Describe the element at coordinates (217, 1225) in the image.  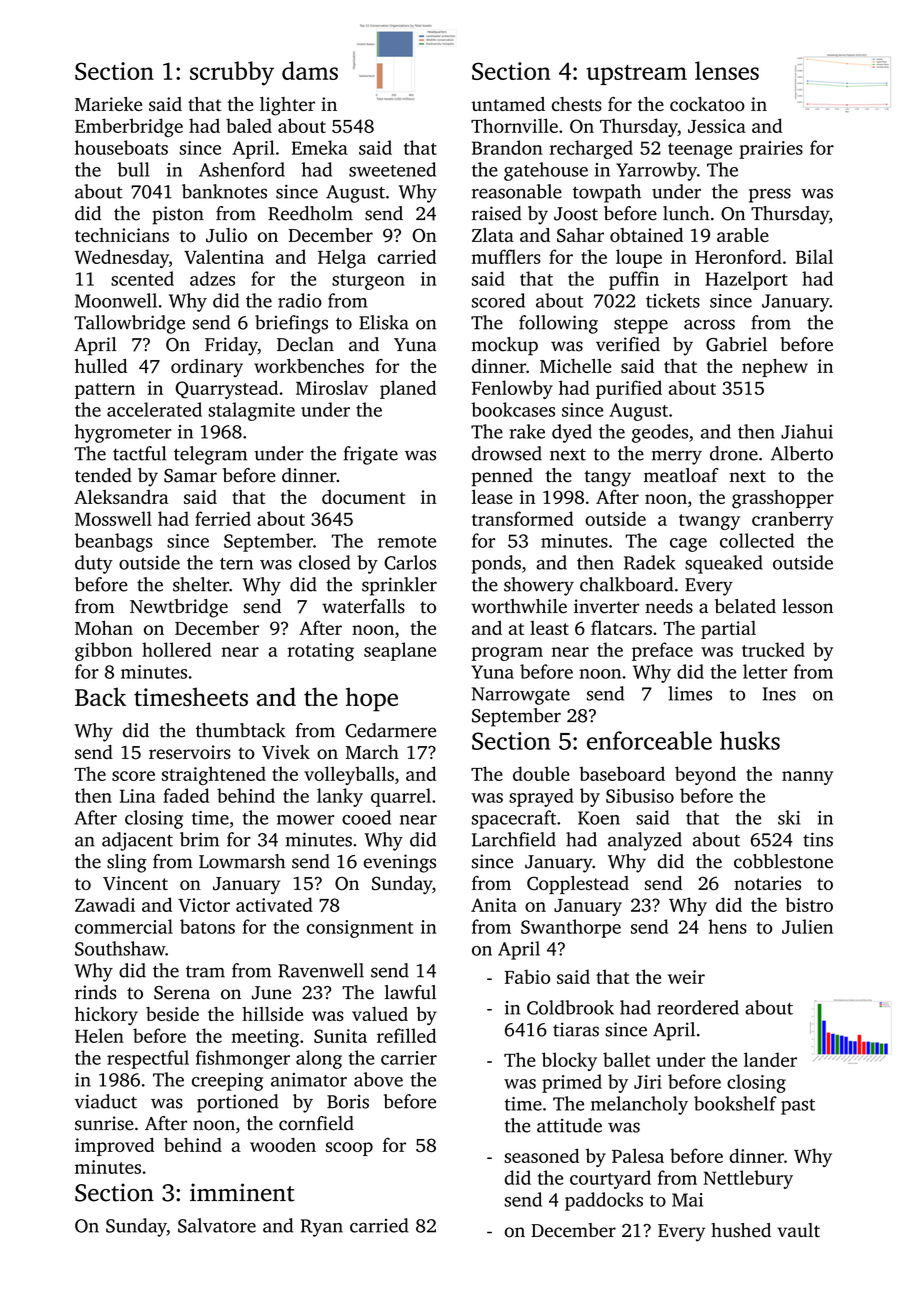
I see `Salvatore` at that location.
